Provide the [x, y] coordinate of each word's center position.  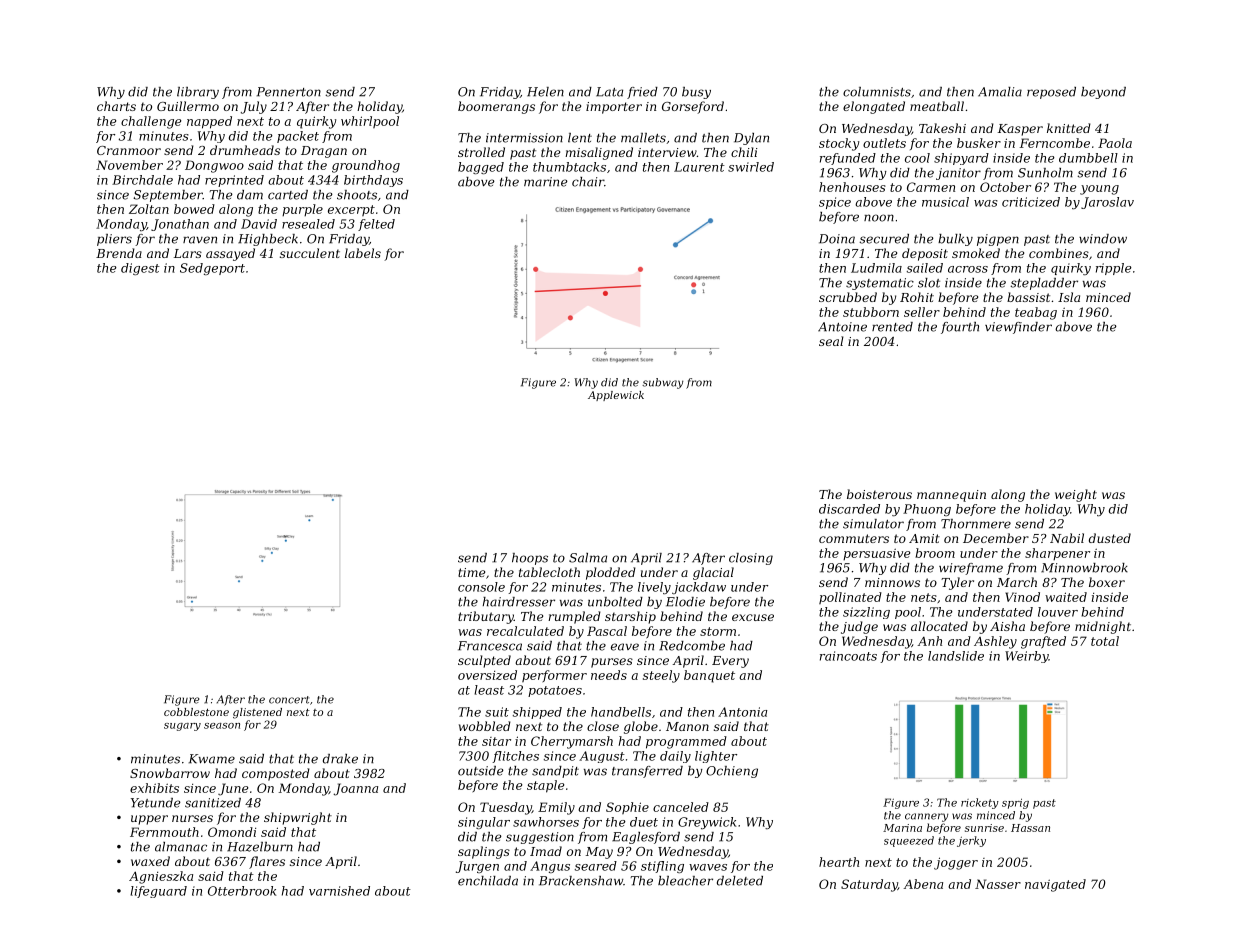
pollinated [850, 598]
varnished [339, 891]
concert [289, 700]
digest [140, 269]
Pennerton [289, 92]
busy [696, 93]
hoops [530, 559]
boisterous [879, 494]
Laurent [699, 167]
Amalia [1000, 92]
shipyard [961, 159]
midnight [1103, 627]
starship [630, 617]
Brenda [119, 253]
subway [663, 383]
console [481, 587]
